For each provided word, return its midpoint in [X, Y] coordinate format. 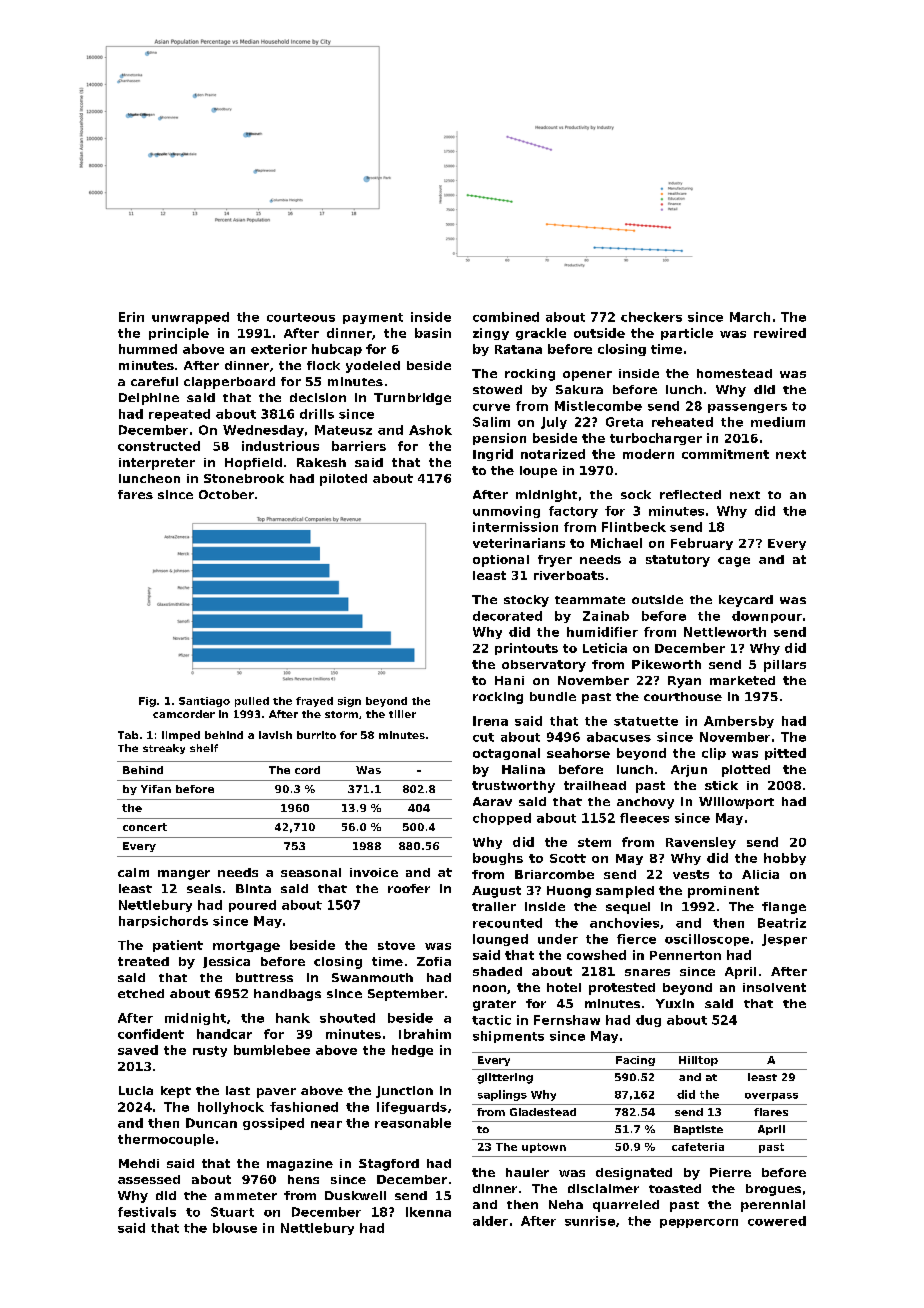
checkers [651, 317]
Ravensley [701, 843]
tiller [402, 714]
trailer [494, 906]
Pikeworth [666, 664]
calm [133, 872]
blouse [235, 1228]
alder [490, 1221]
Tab [128, 735]
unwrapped [190, 318]
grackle [541, 334]
